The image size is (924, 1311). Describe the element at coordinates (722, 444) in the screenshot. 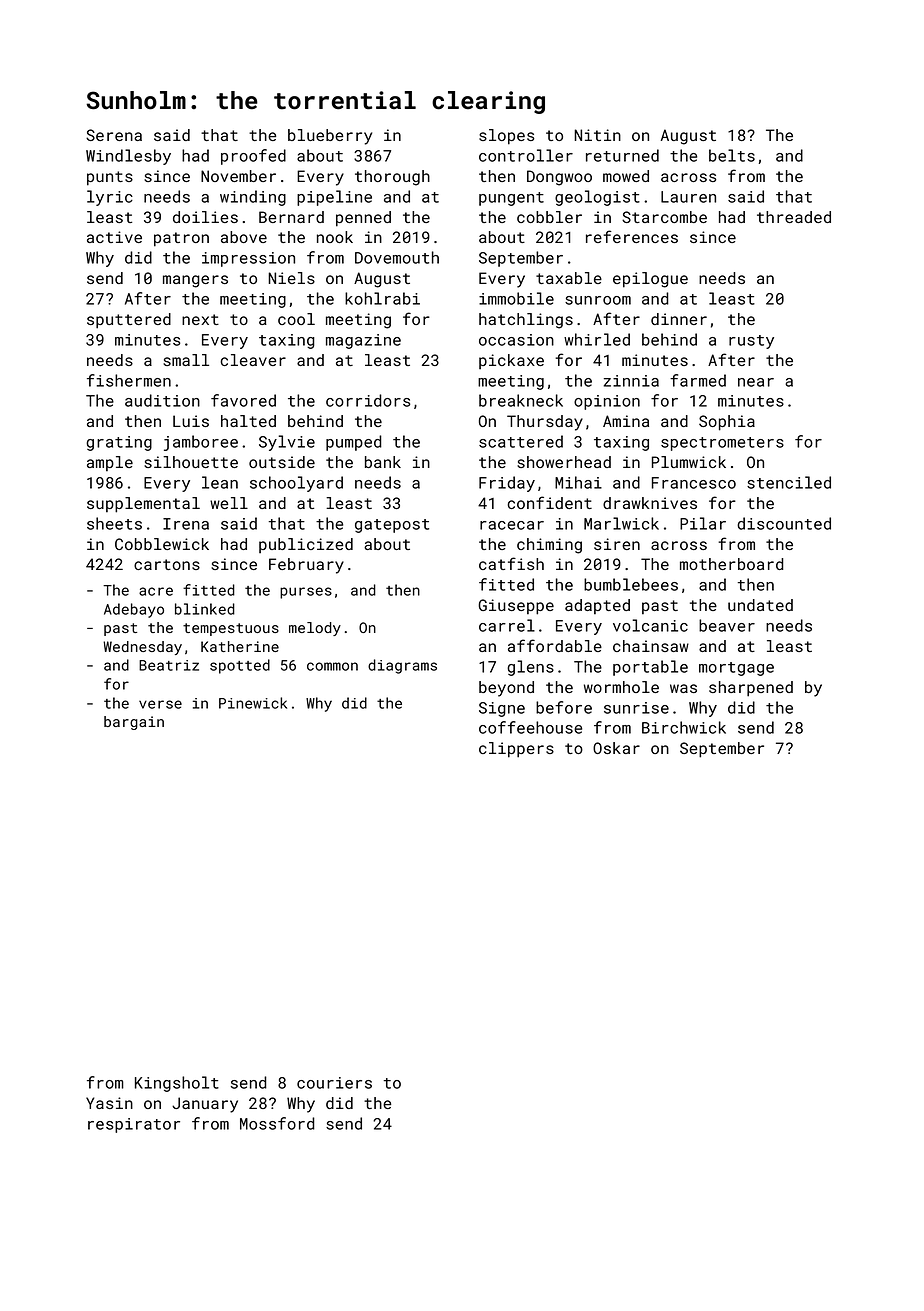

I see `spectrometers` at that location.
